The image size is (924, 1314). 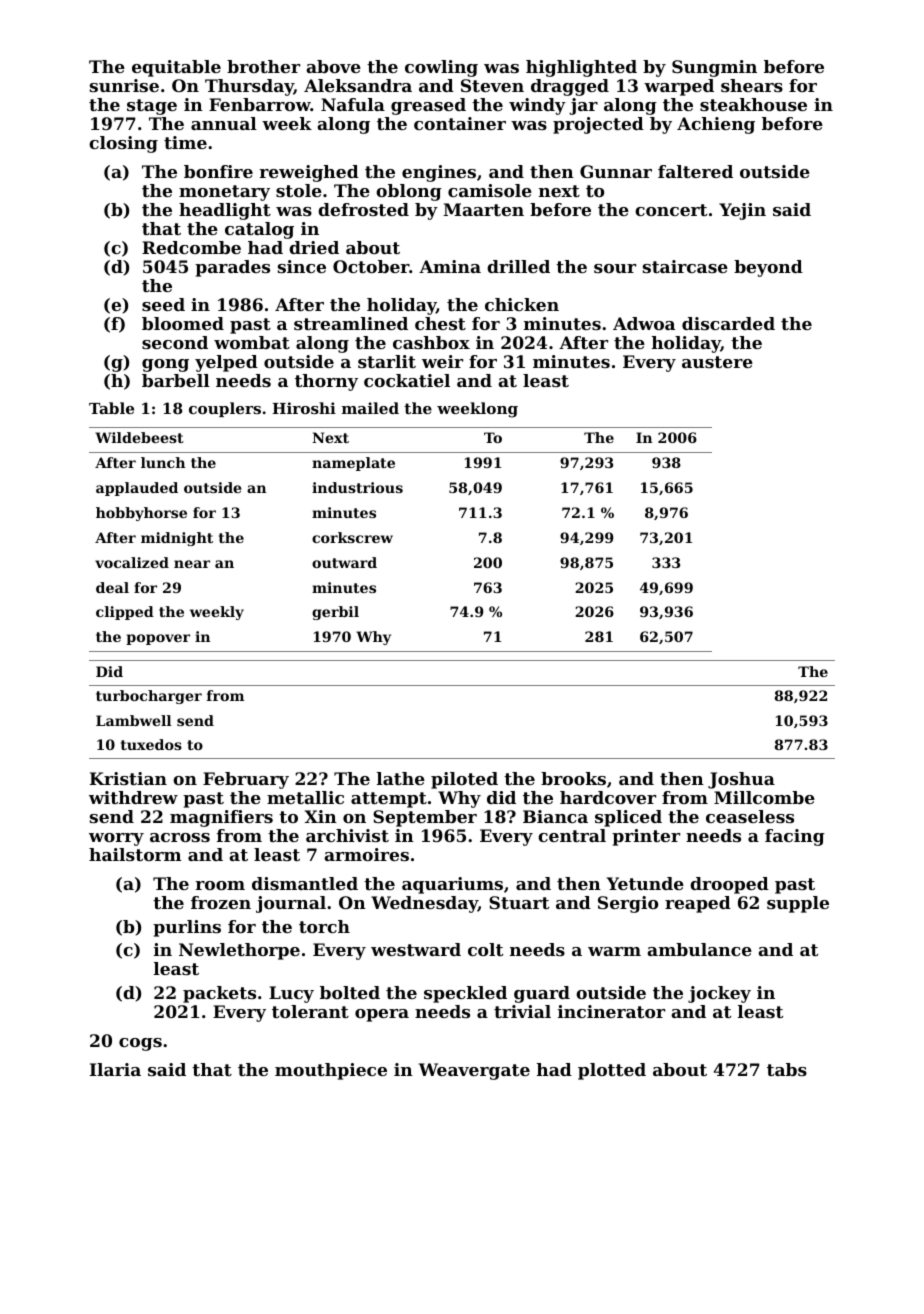 What do you see at coordinates (671, 210) in the screenshot?
I see `concert` at bounding box center [671, 210].
